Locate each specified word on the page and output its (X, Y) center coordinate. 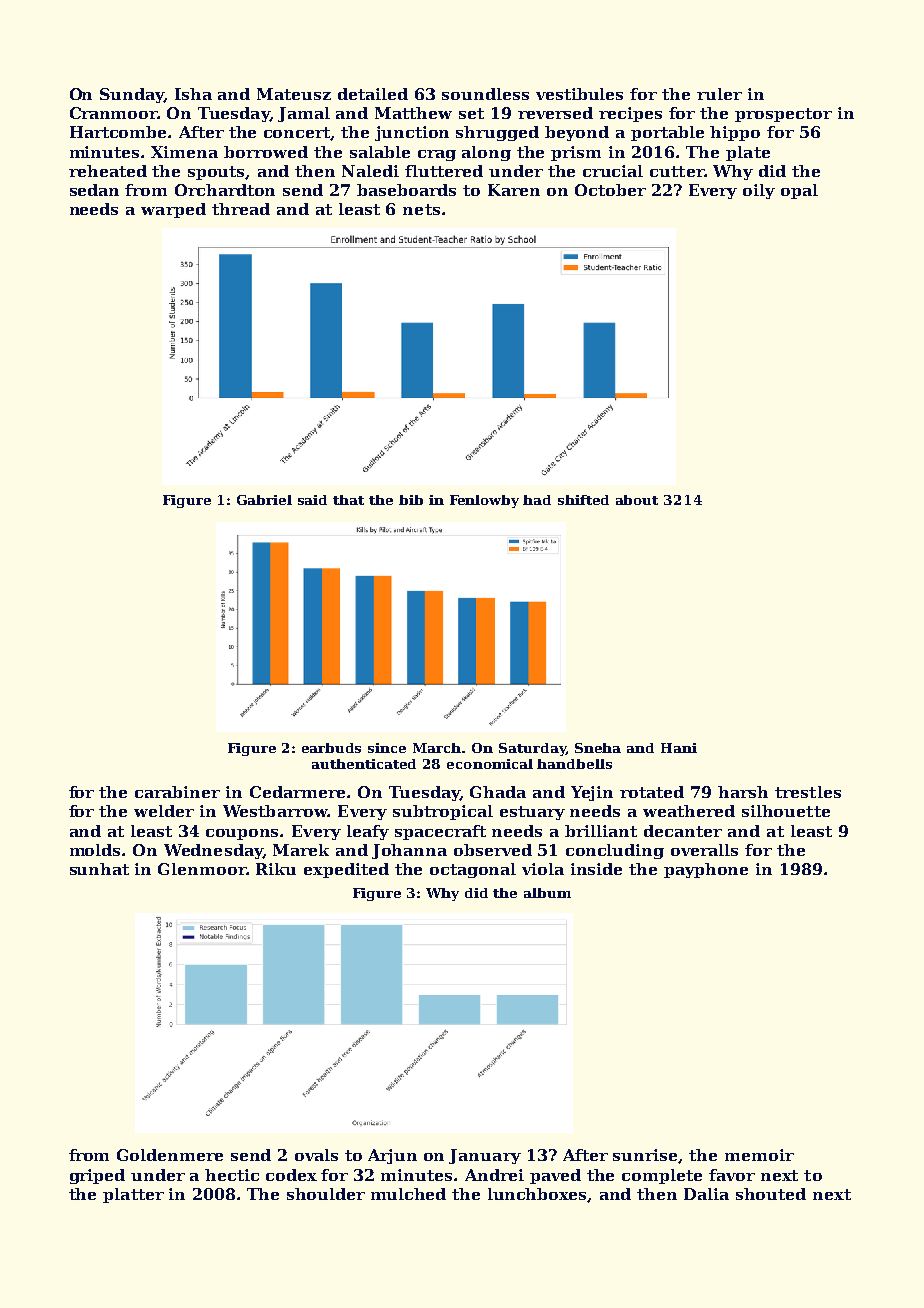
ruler (719, 94)
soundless (485, 94)
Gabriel (264, 500)
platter (133, 1195)
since (387, 748)
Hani (679, 748)
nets (421, 209)
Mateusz (294, 94)
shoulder (326, 1194)
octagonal (473, 870)
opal (799, 191)
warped (173, 210)
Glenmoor (202, 869)
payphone (706, 870)
